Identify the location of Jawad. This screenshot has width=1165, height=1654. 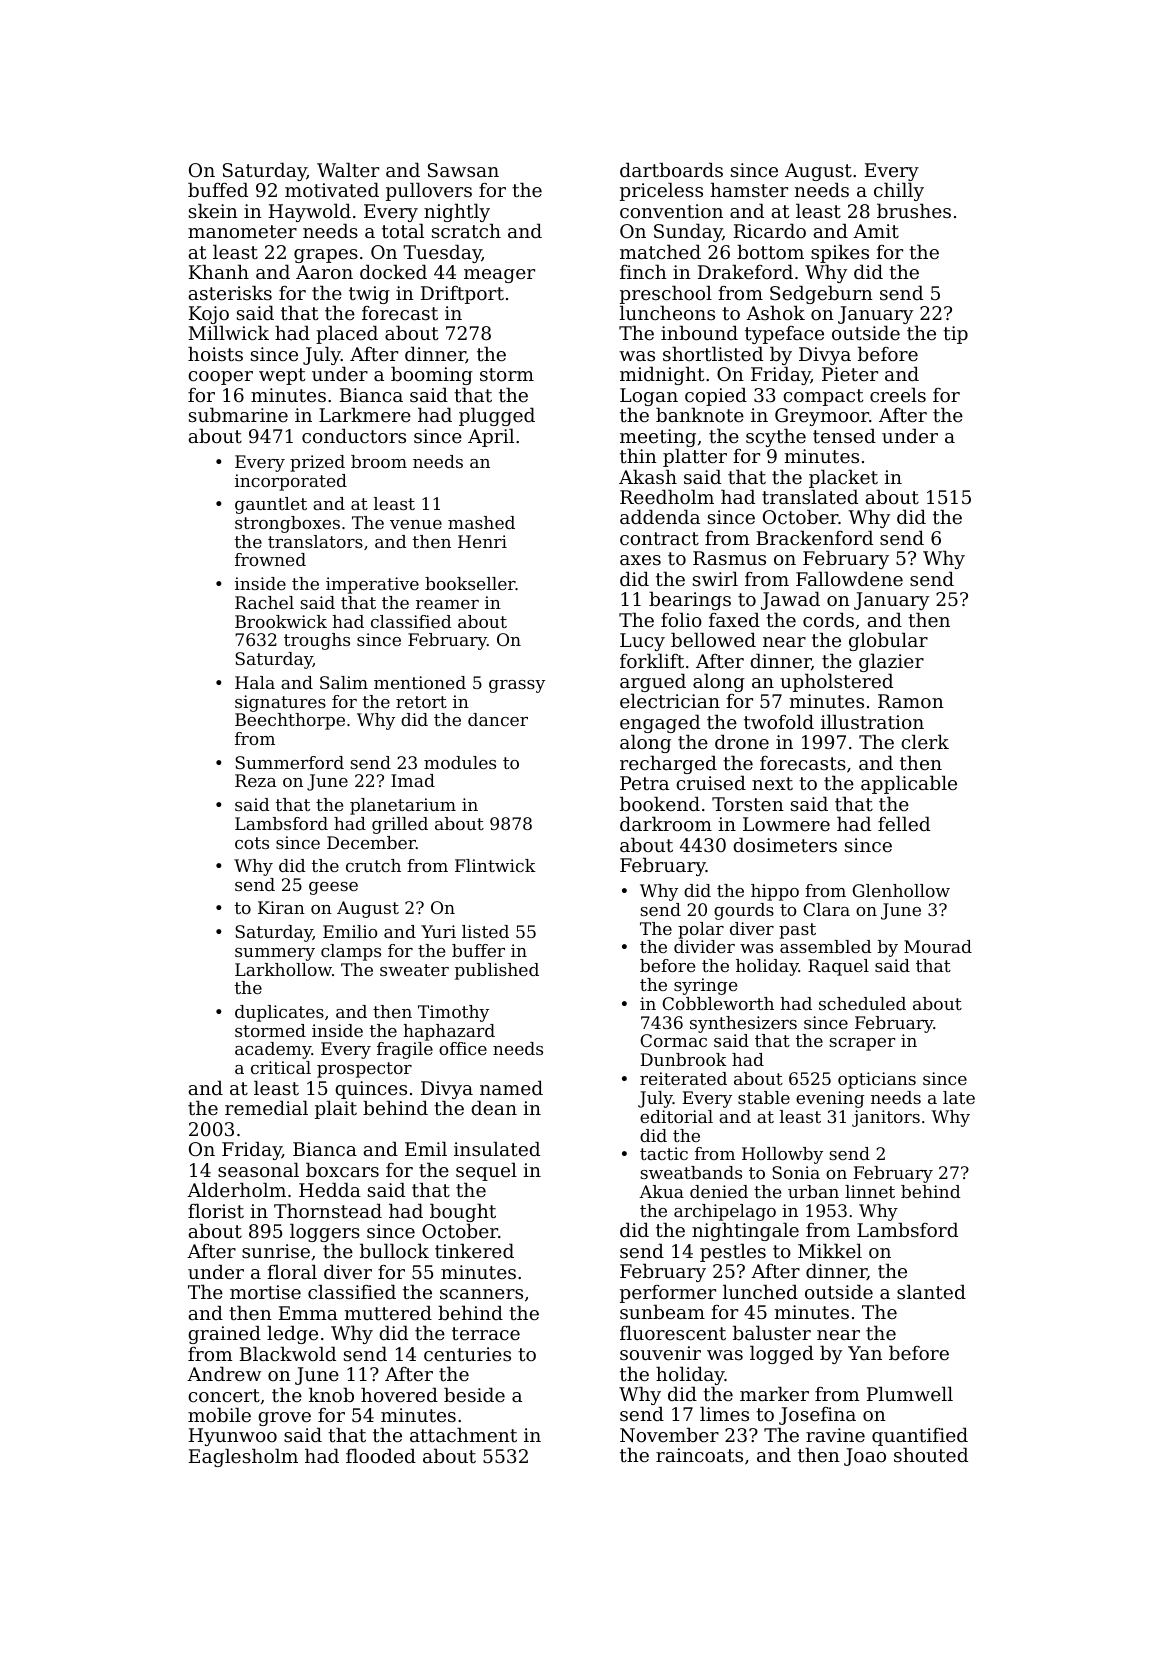
(790, 600).
